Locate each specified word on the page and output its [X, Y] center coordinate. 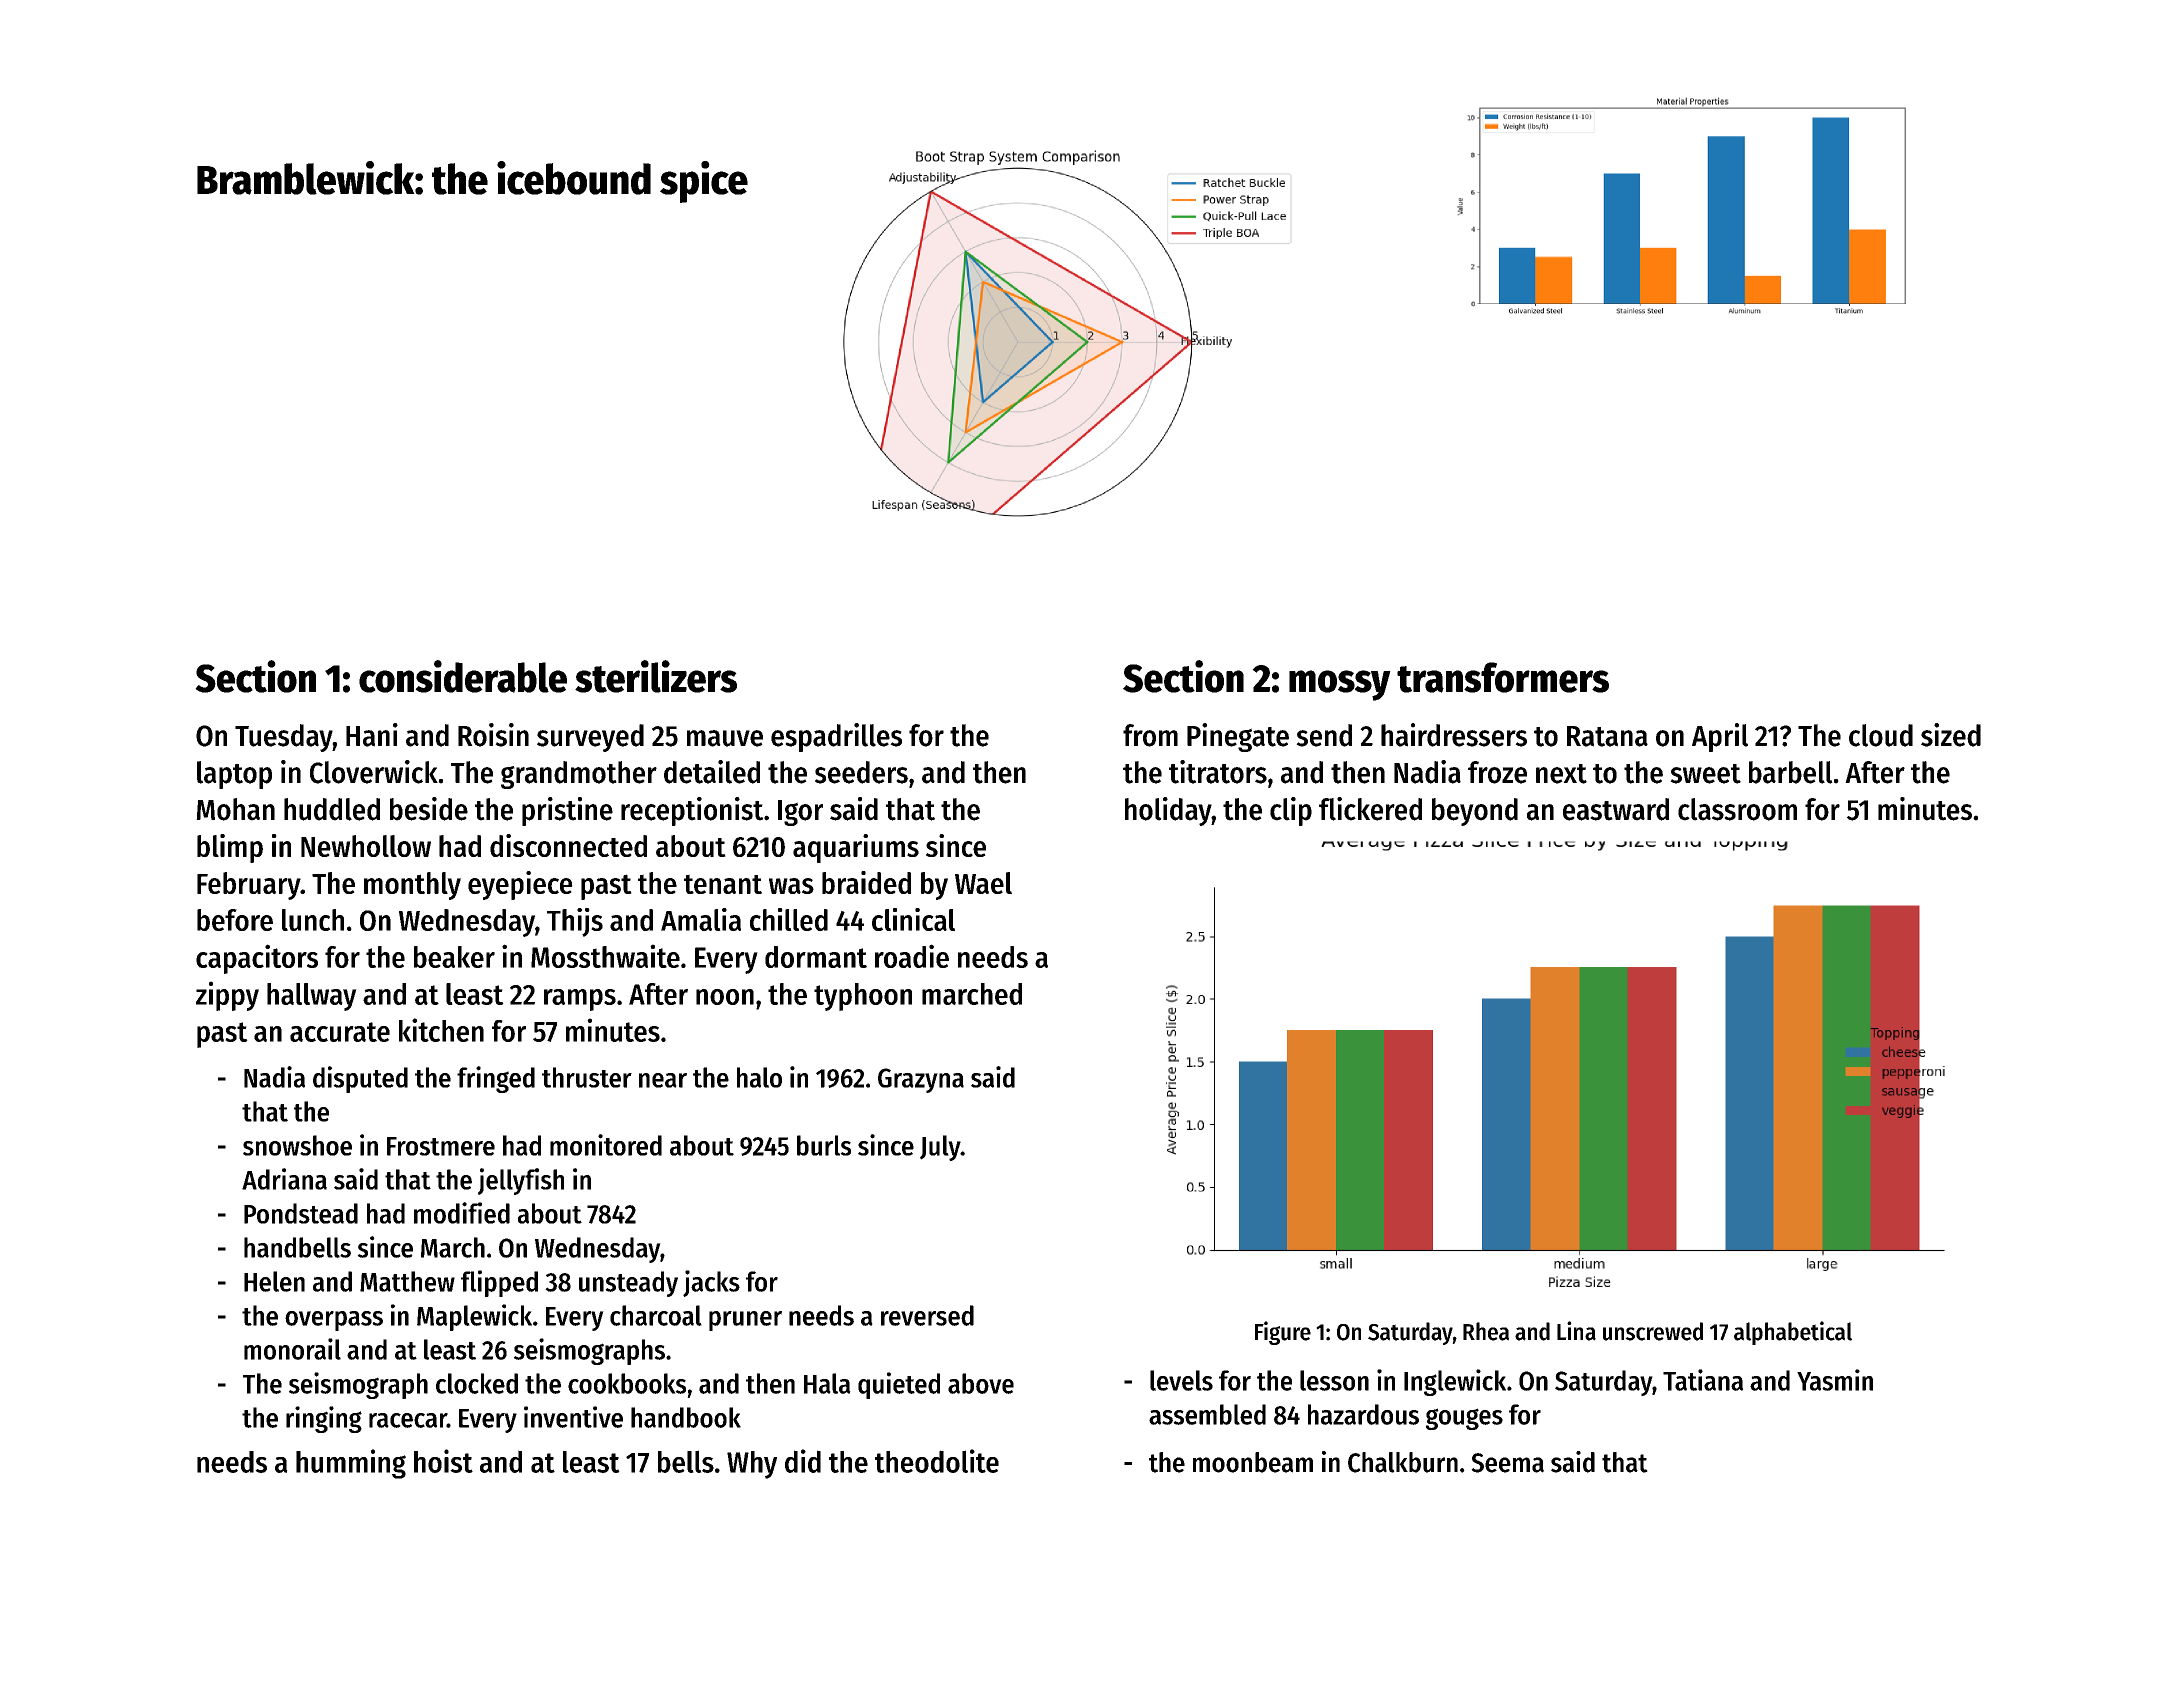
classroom [1737, 809]
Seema [1507, 1463]
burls [824, 1145]
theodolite [937, 1461]
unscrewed [1653, 1331]
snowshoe [297, 1145]
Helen [274, 1281]
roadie [912, 956]
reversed [927, 1315]
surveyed [590, 738]
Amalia [701, 919]
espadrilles [836, 737]
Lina [1576, 1331]
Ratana [1607, 736]
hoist [443, 1461]
